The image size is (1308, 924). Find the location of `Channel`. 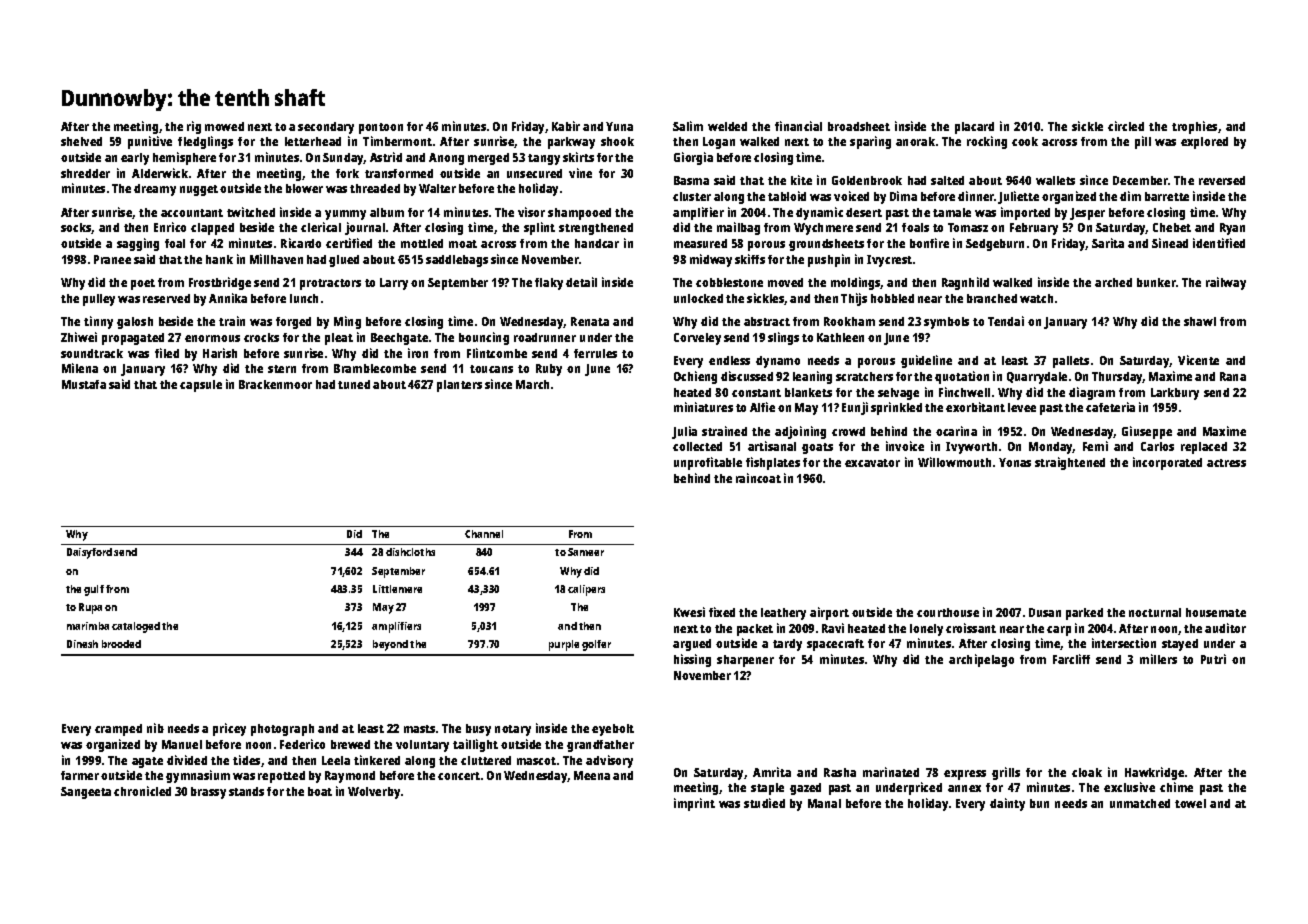

Channel is located at coordinates (484, 534).
